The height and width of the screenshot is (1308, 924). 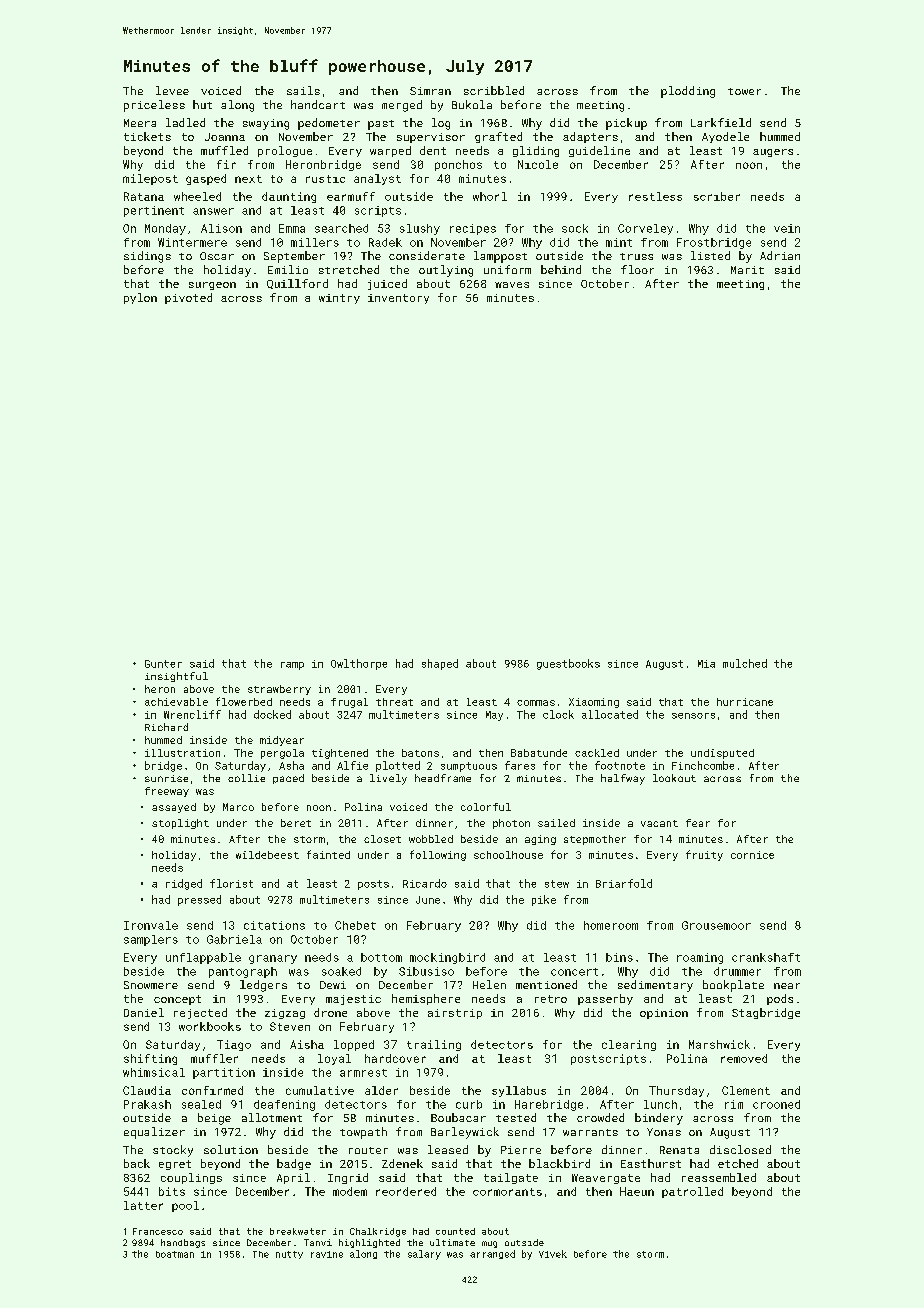 I want to click on Vivek, so click(x=553, y=1254).
